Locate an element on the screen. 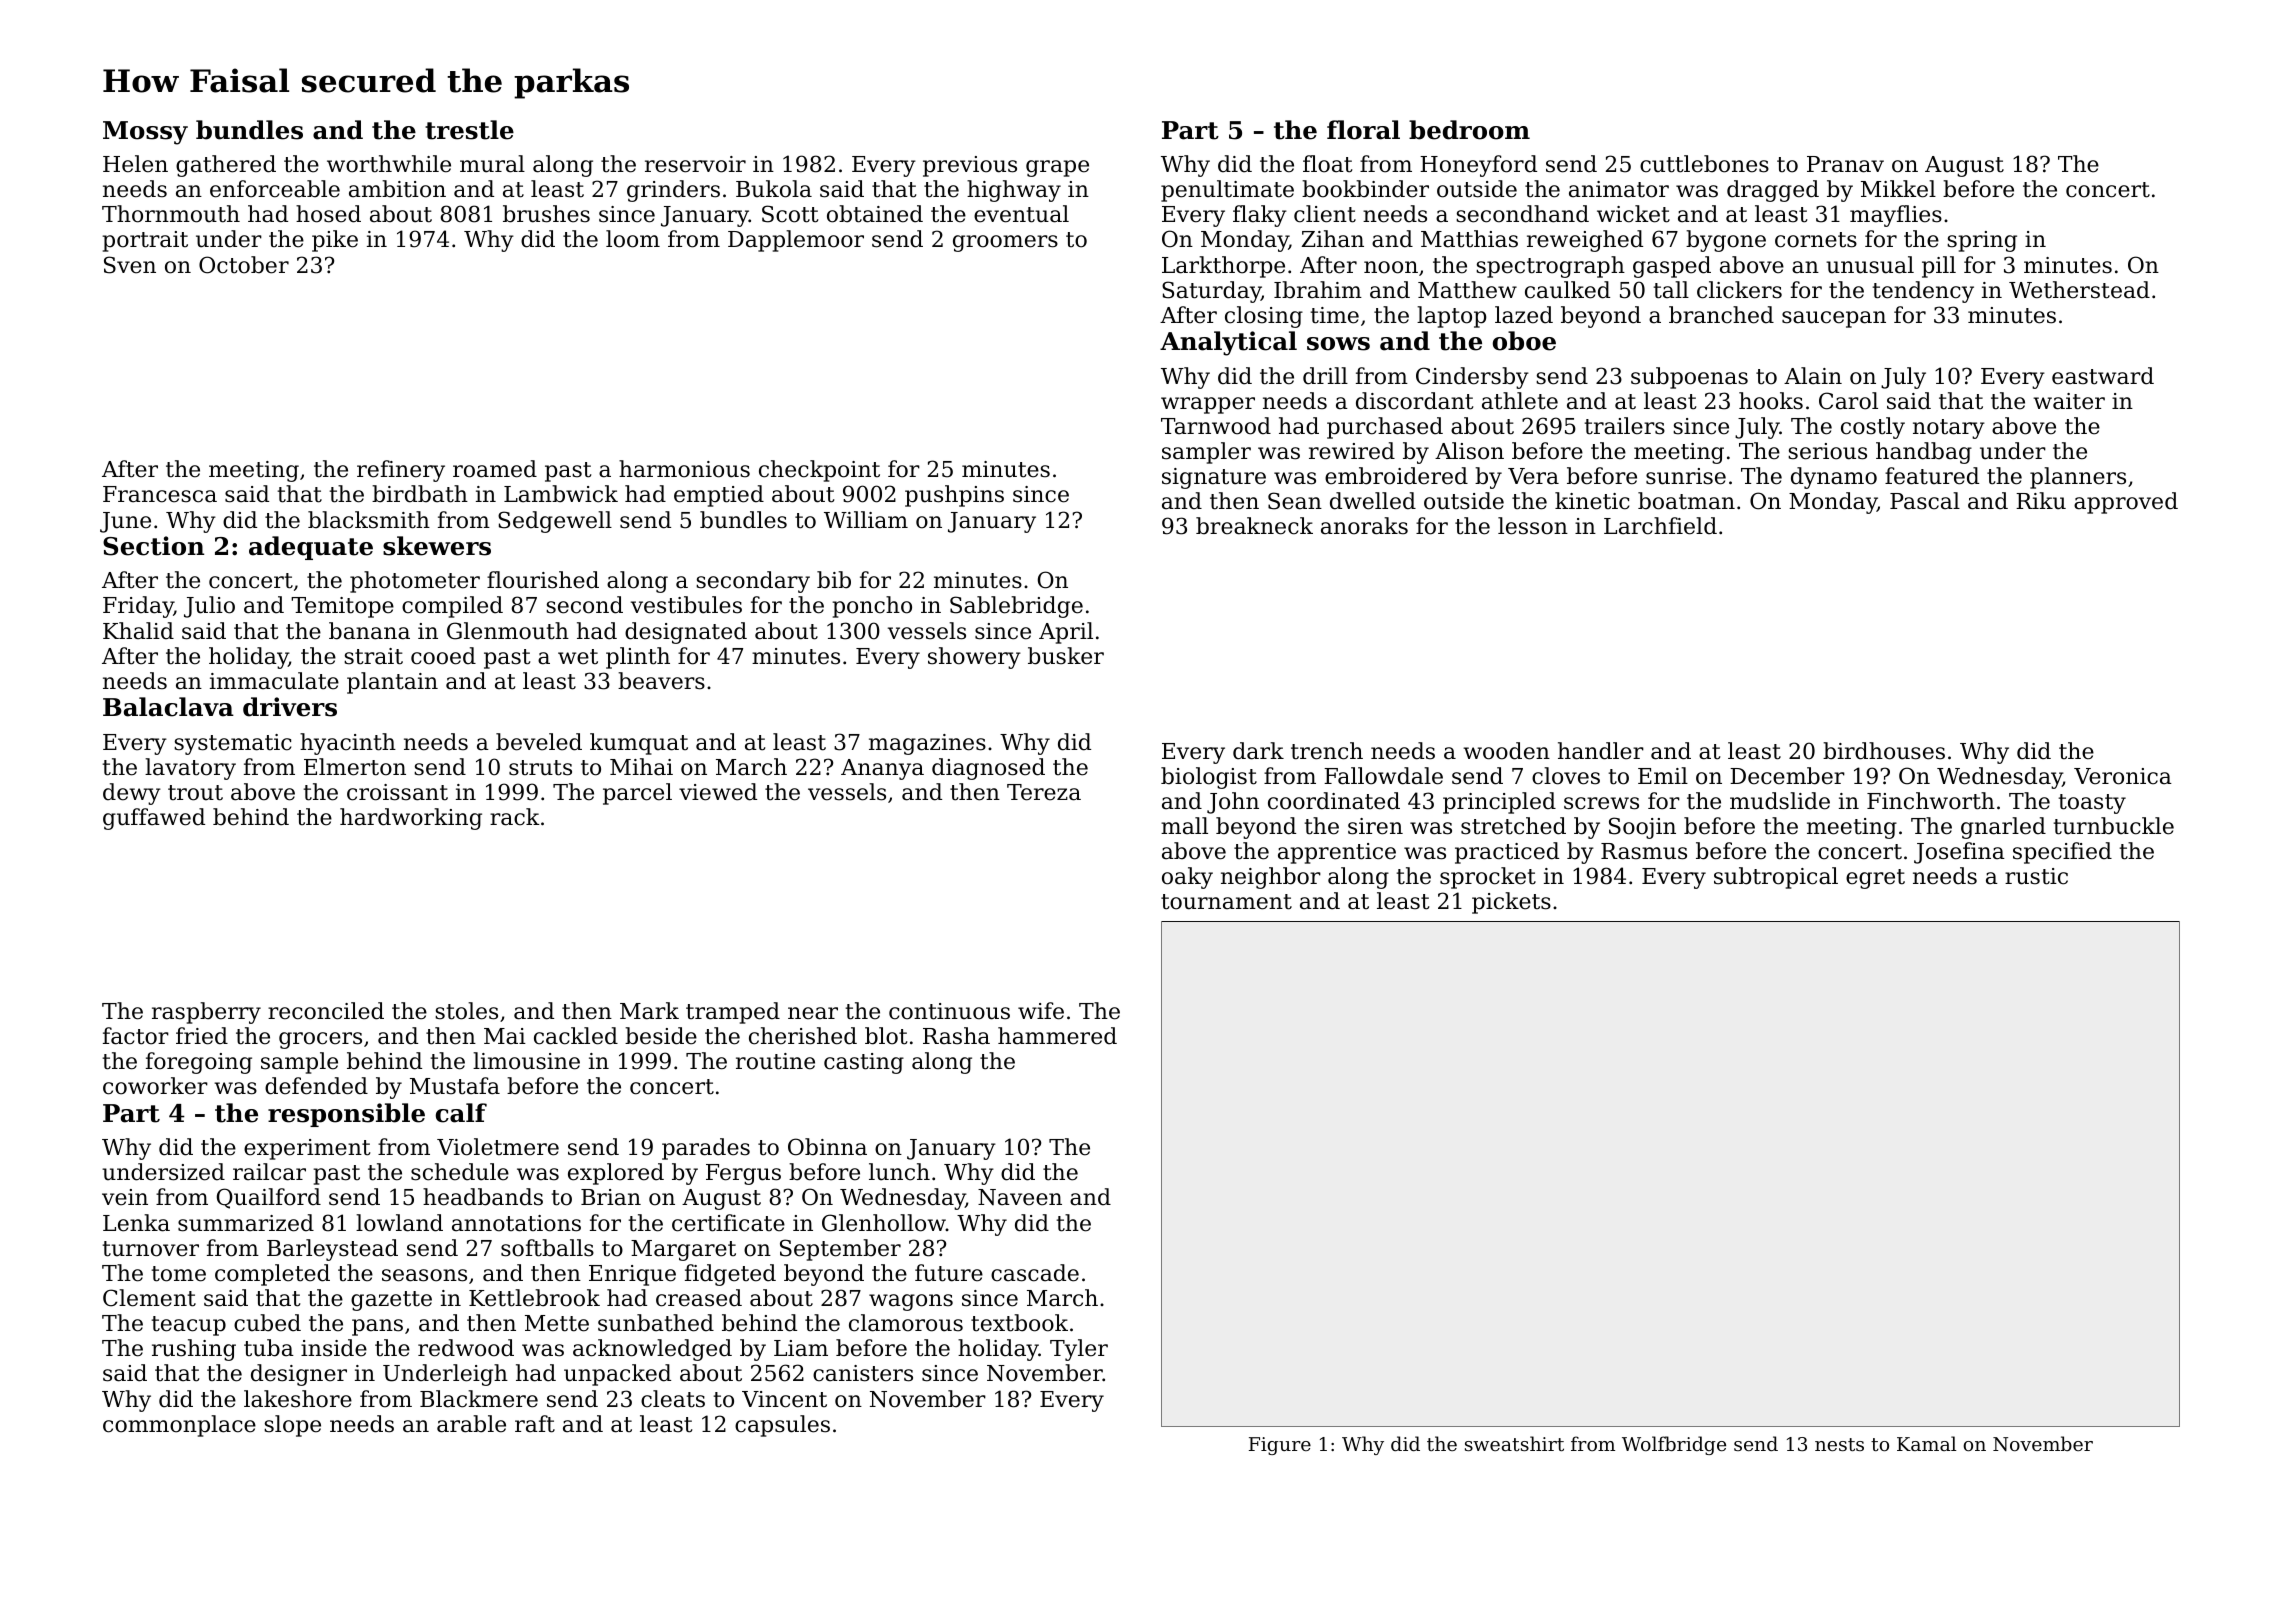  anoraks is located at coordinates (1364, 526).
